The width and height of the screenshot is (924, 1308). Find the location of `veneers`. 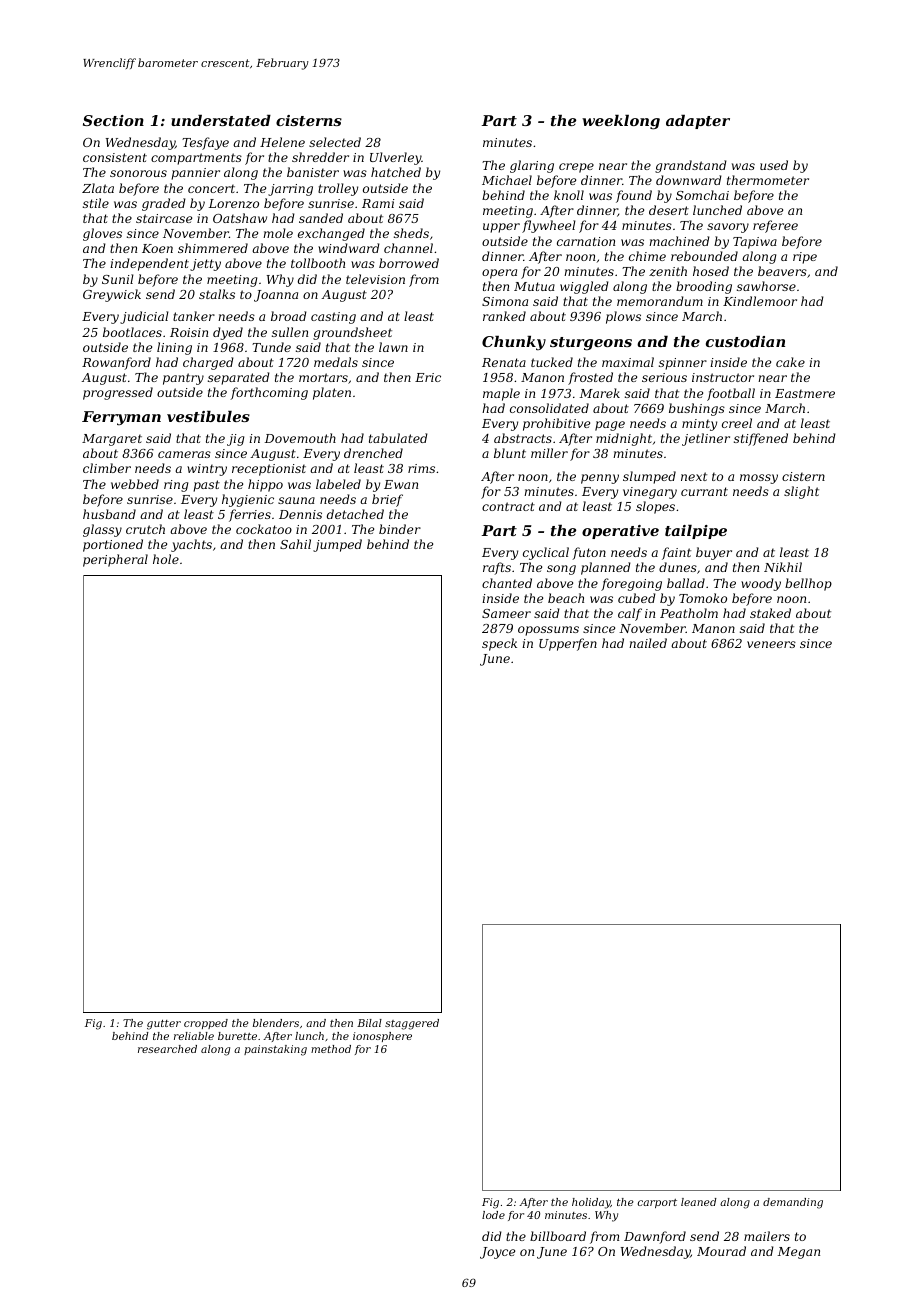

veneers is located at coordinates (771, 644).
